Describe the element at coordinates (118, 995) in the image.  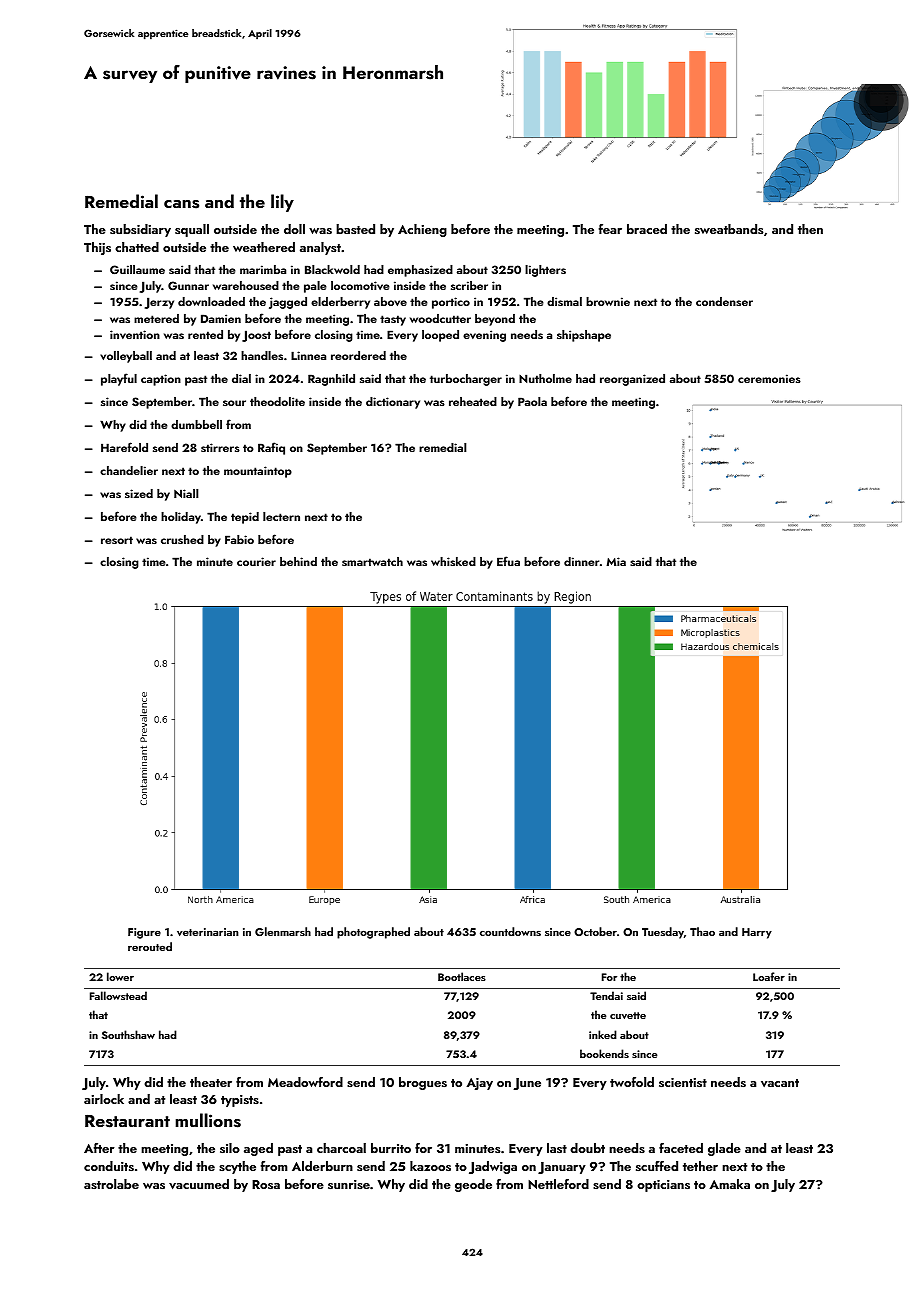
I see `Fallowstead` at that location.
